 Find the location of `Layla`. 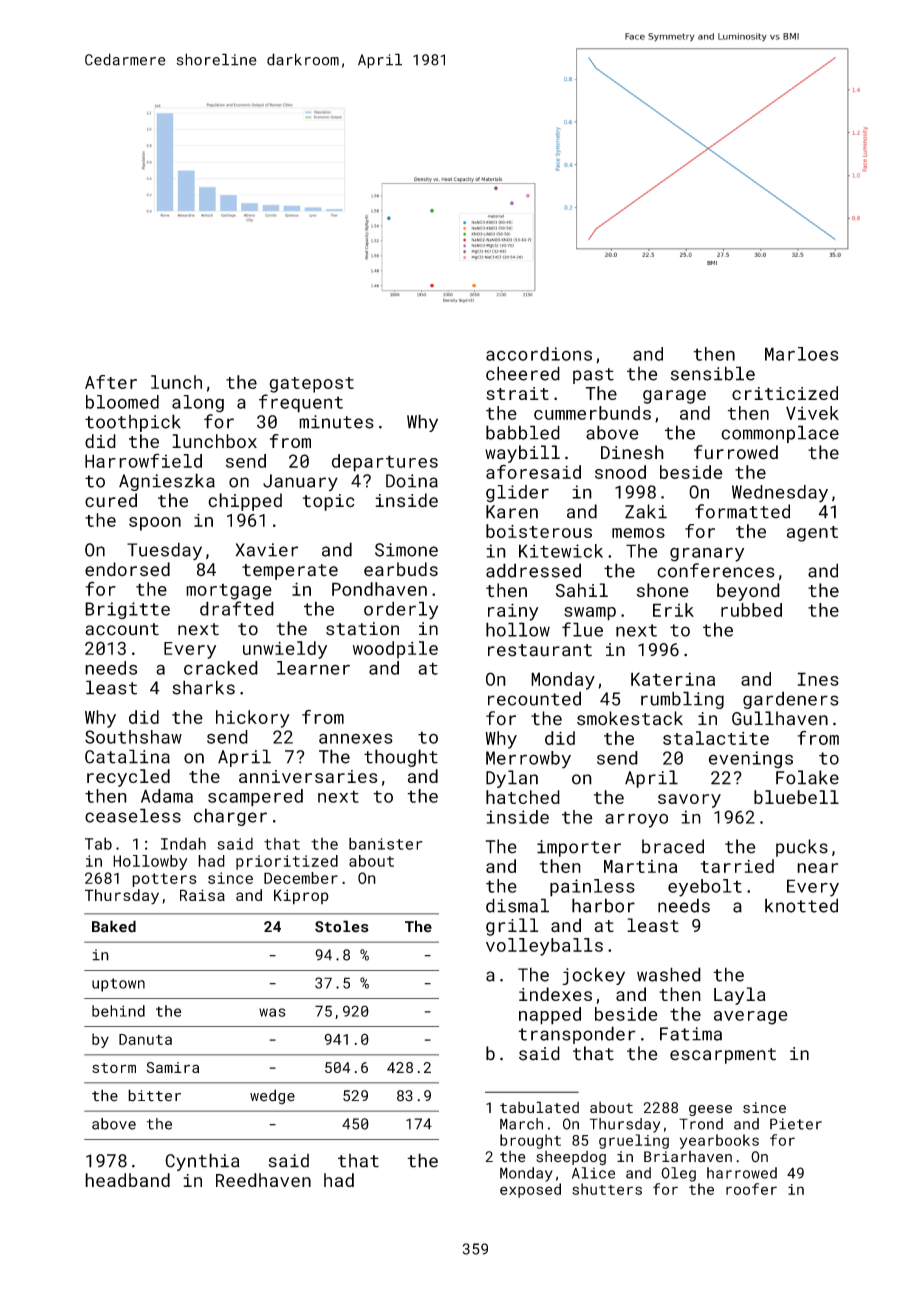

Layla is located at coordinates (740, 996).
